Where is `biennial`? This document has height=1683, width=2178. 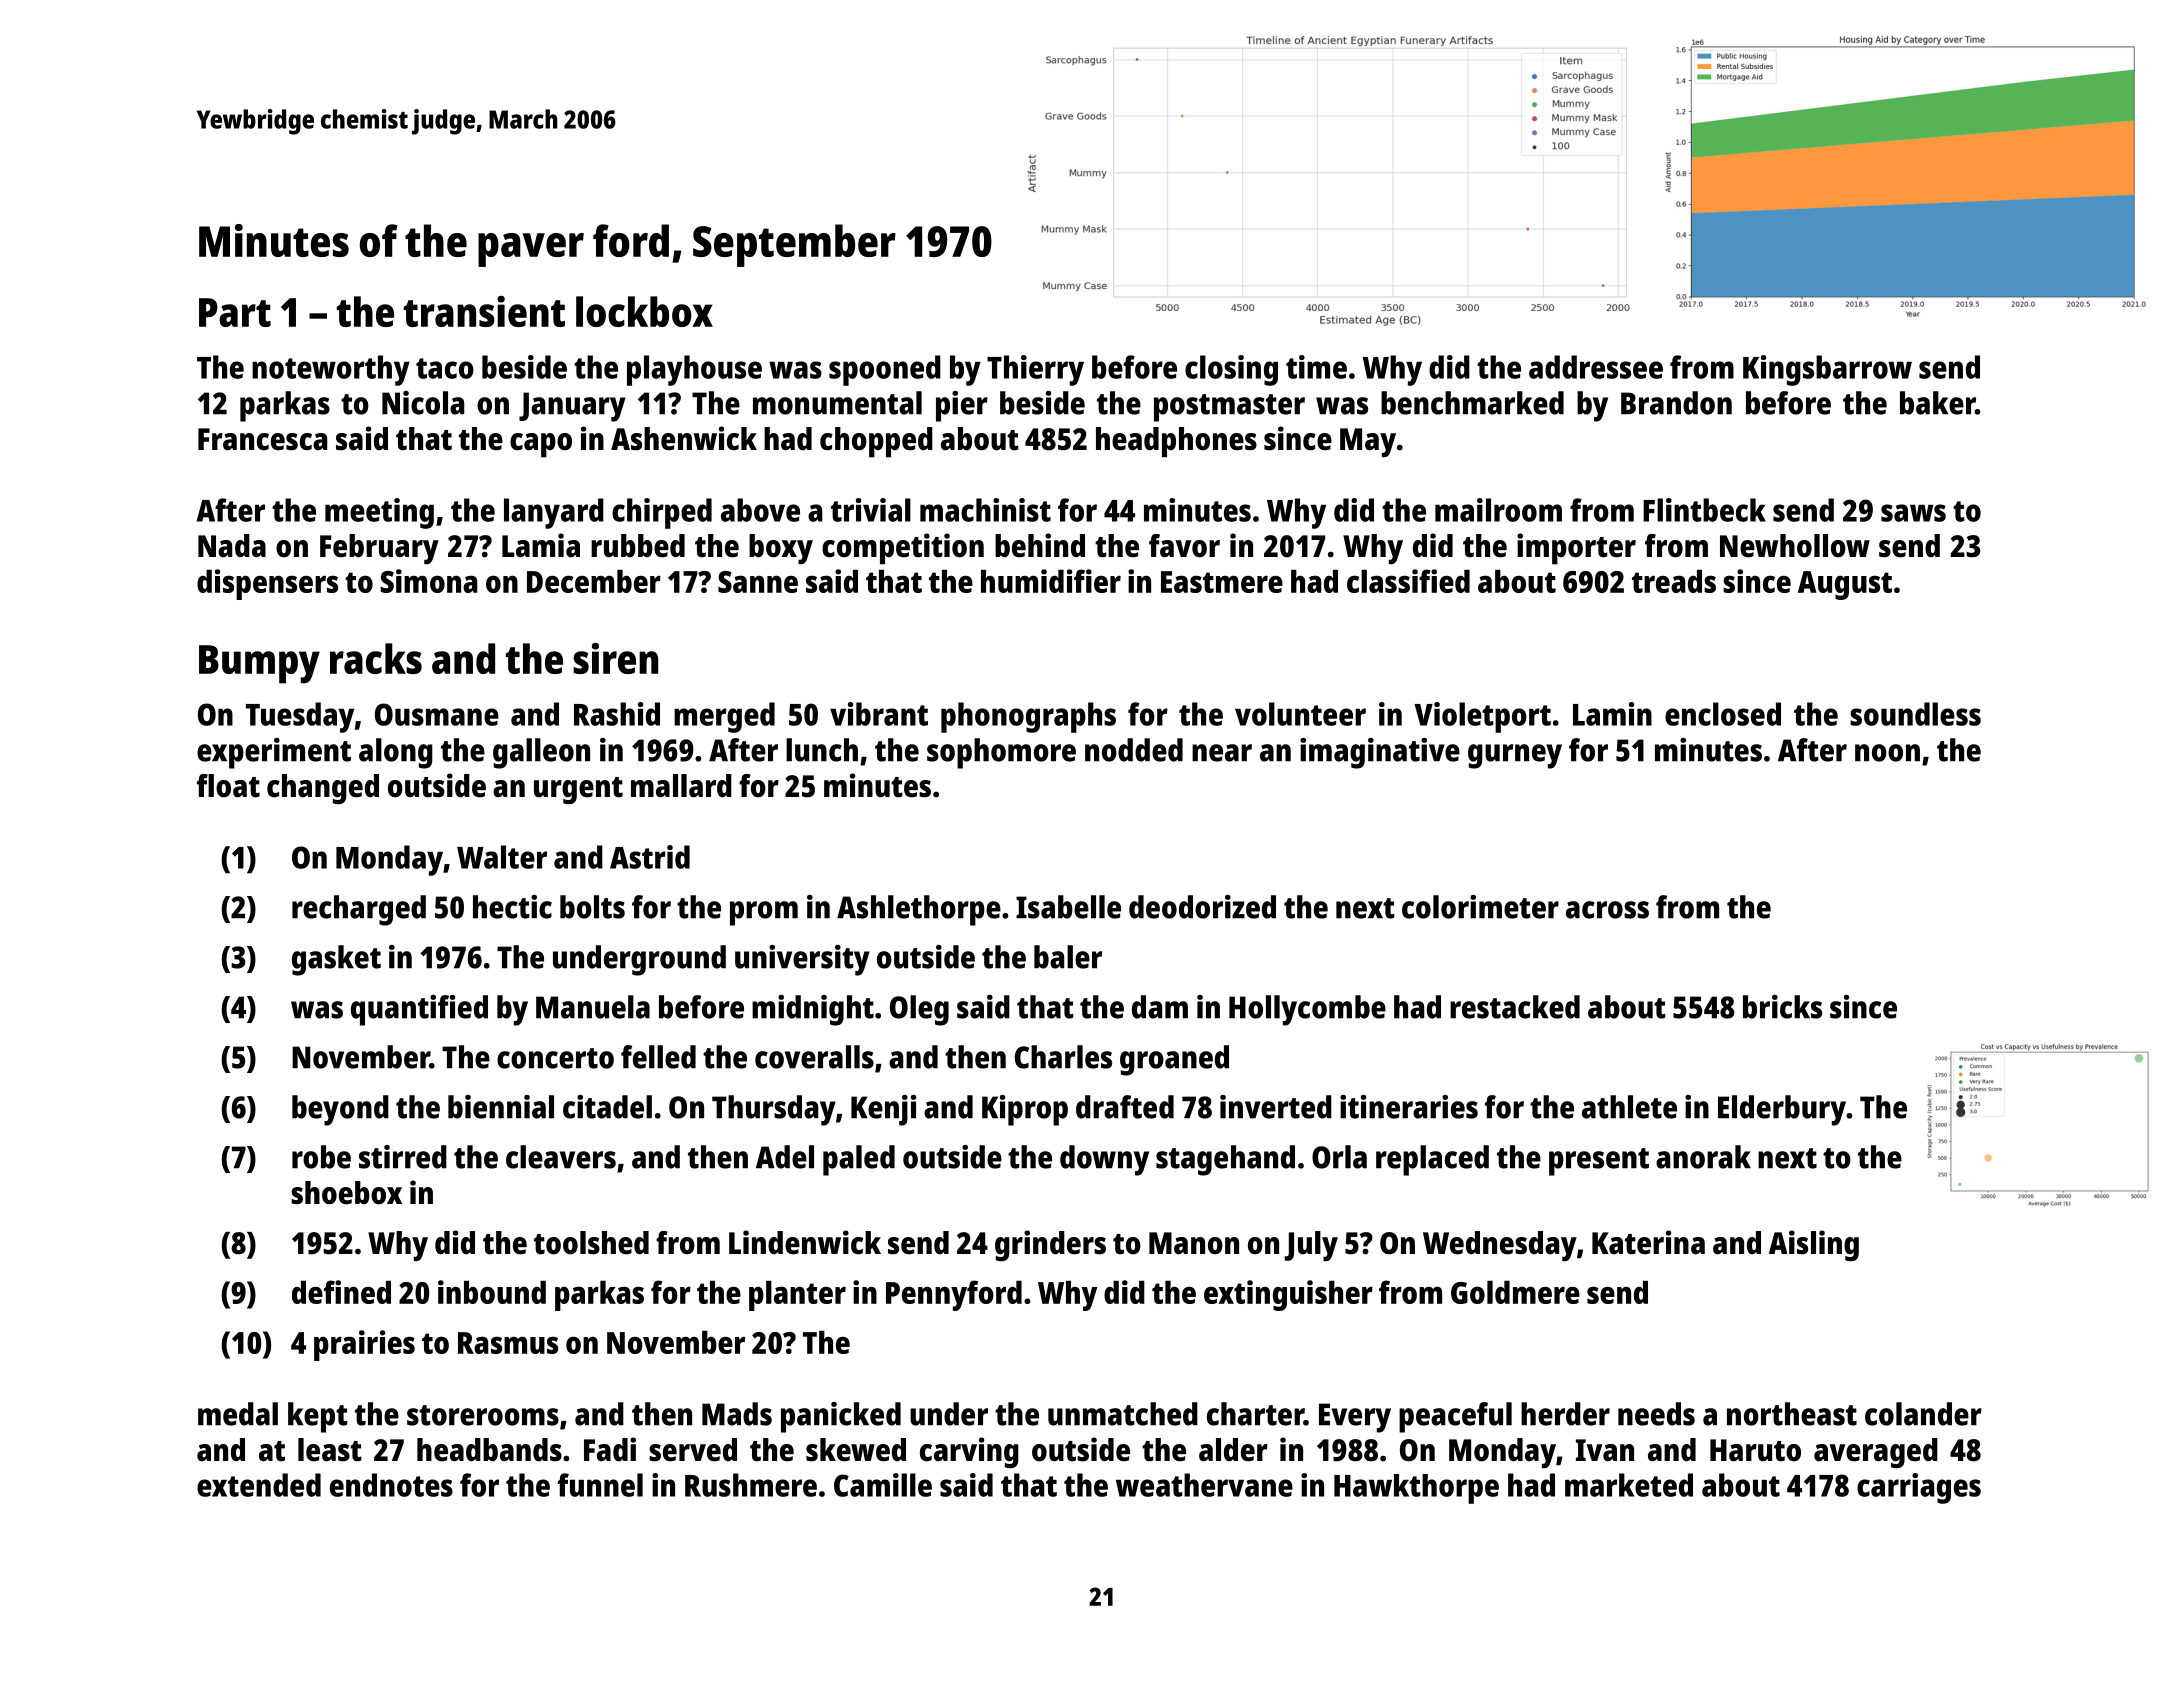
biennial is located at coordinates (501, 1107).
